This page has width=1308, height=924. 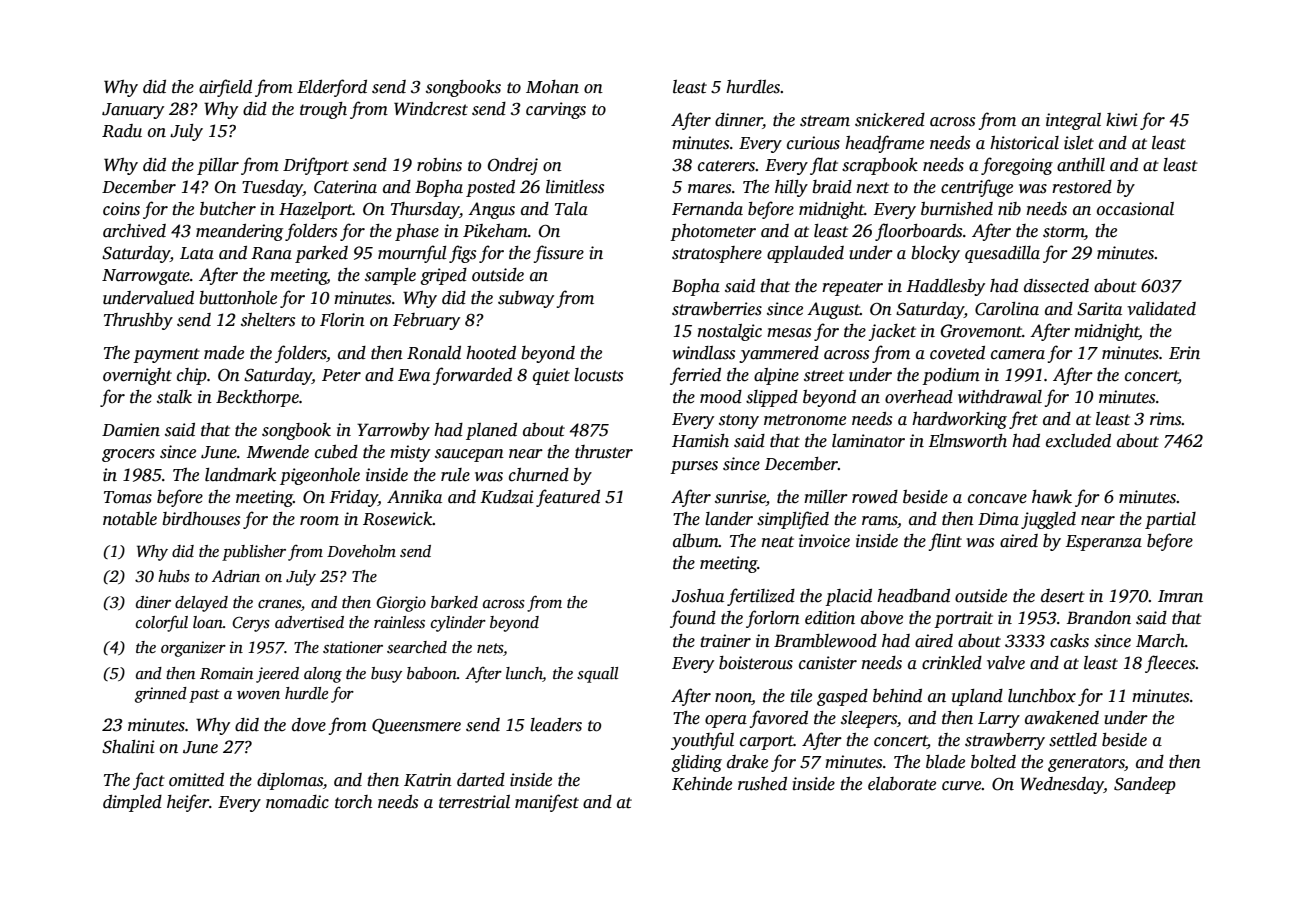 What do you see at coordinates (1024, 143) in the page?
I see `historical` at bounding box center [1024, 143].
